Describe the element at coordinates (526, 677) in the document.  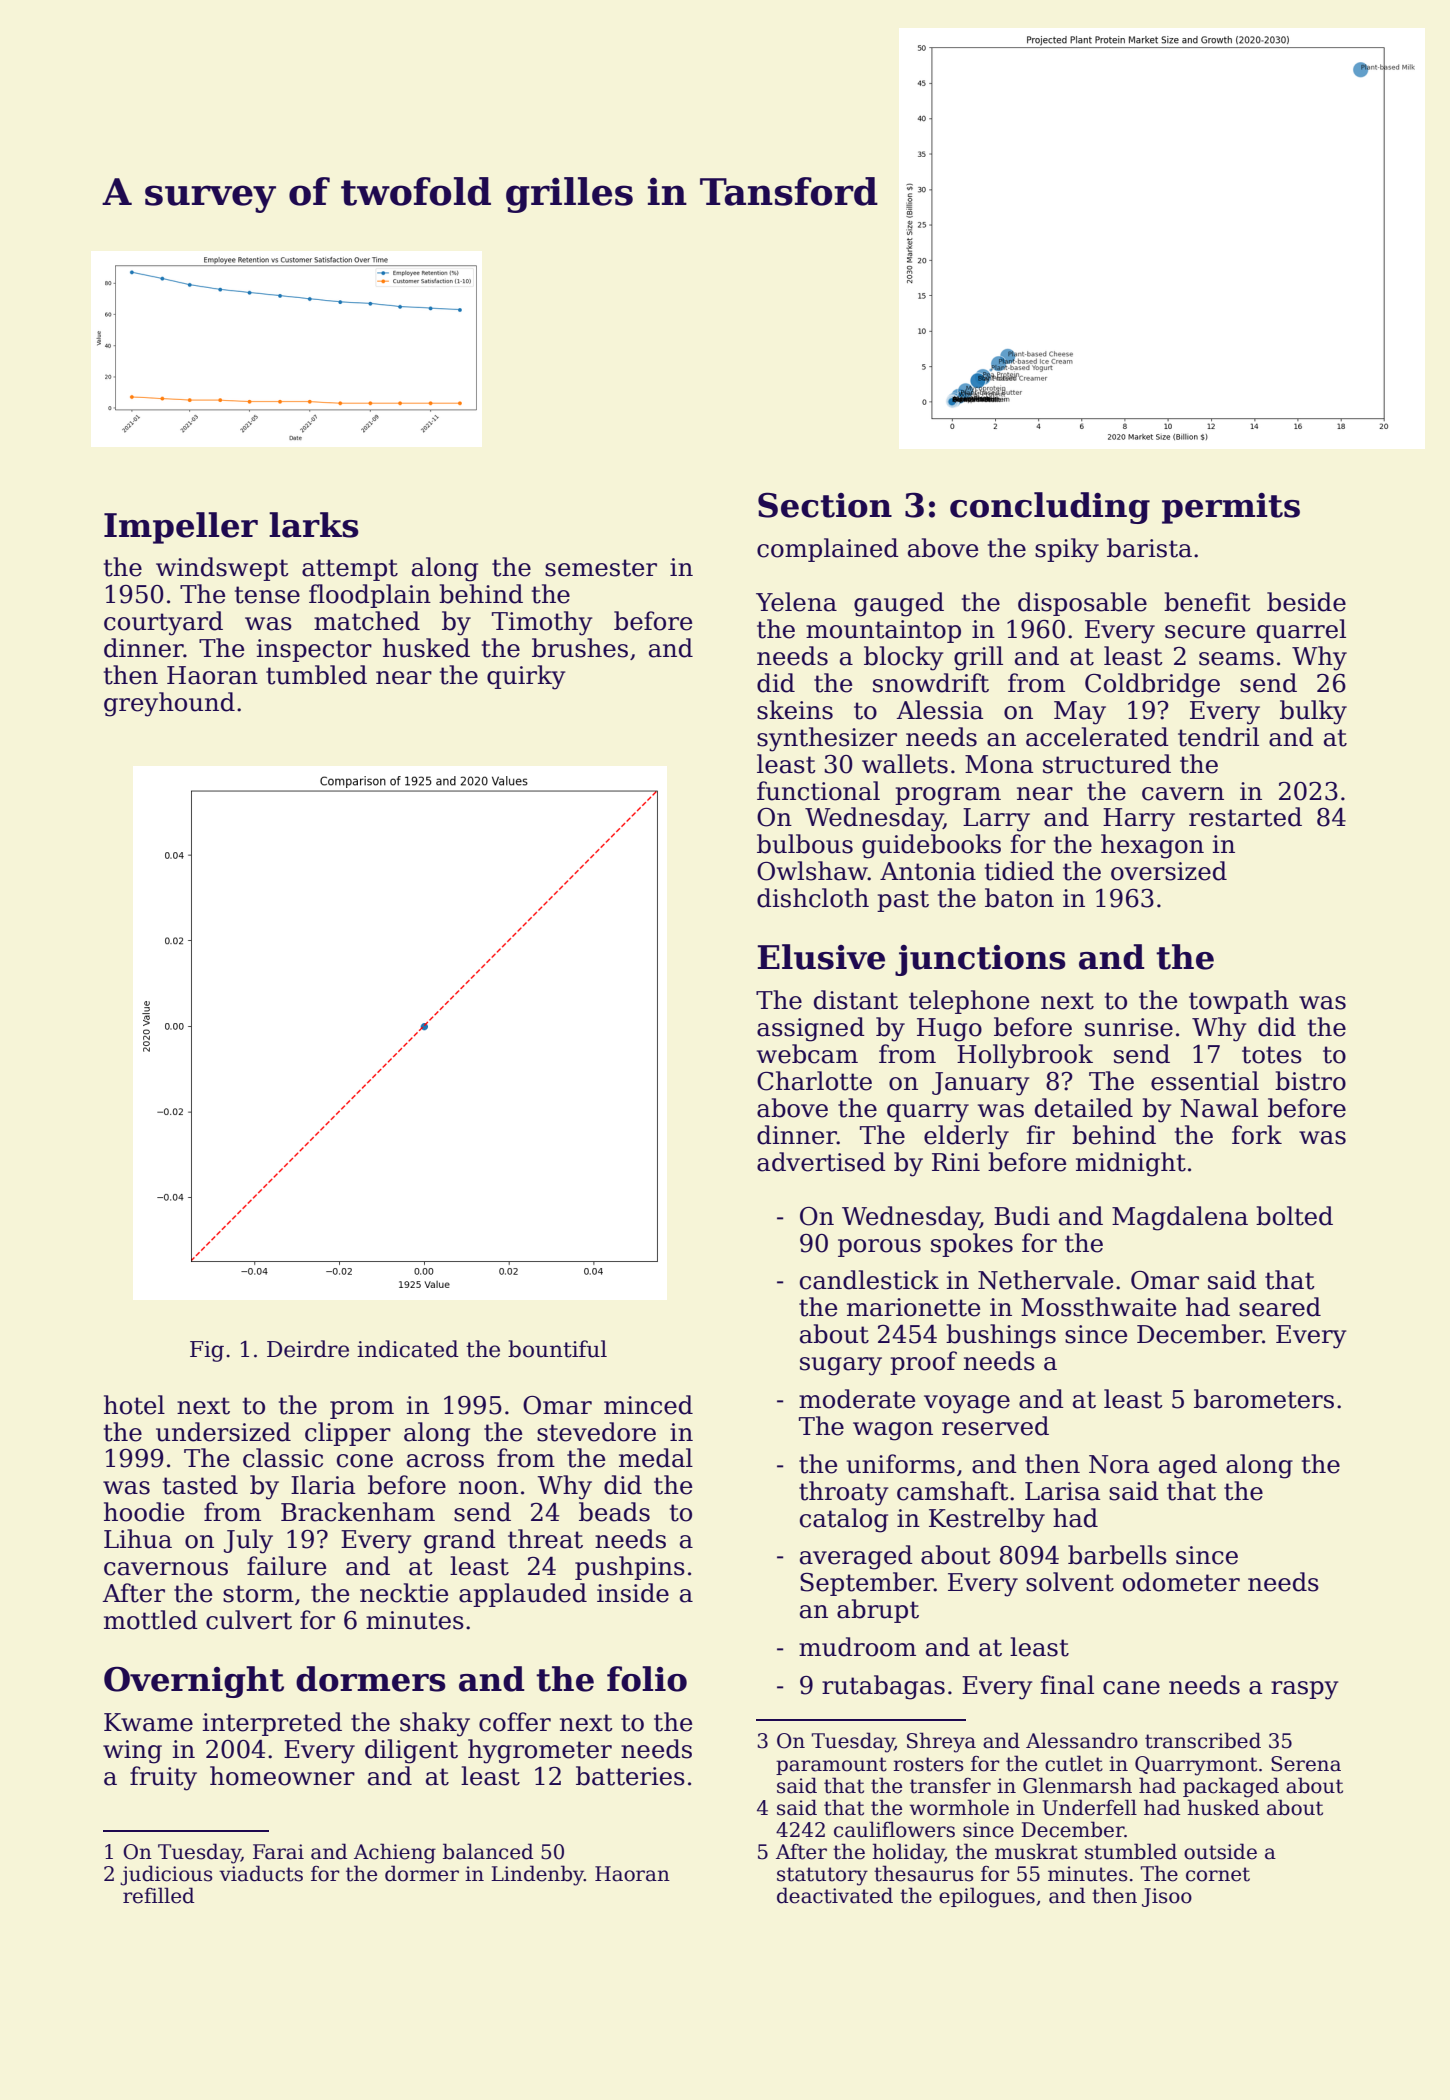
I see `quirky` at that location.
